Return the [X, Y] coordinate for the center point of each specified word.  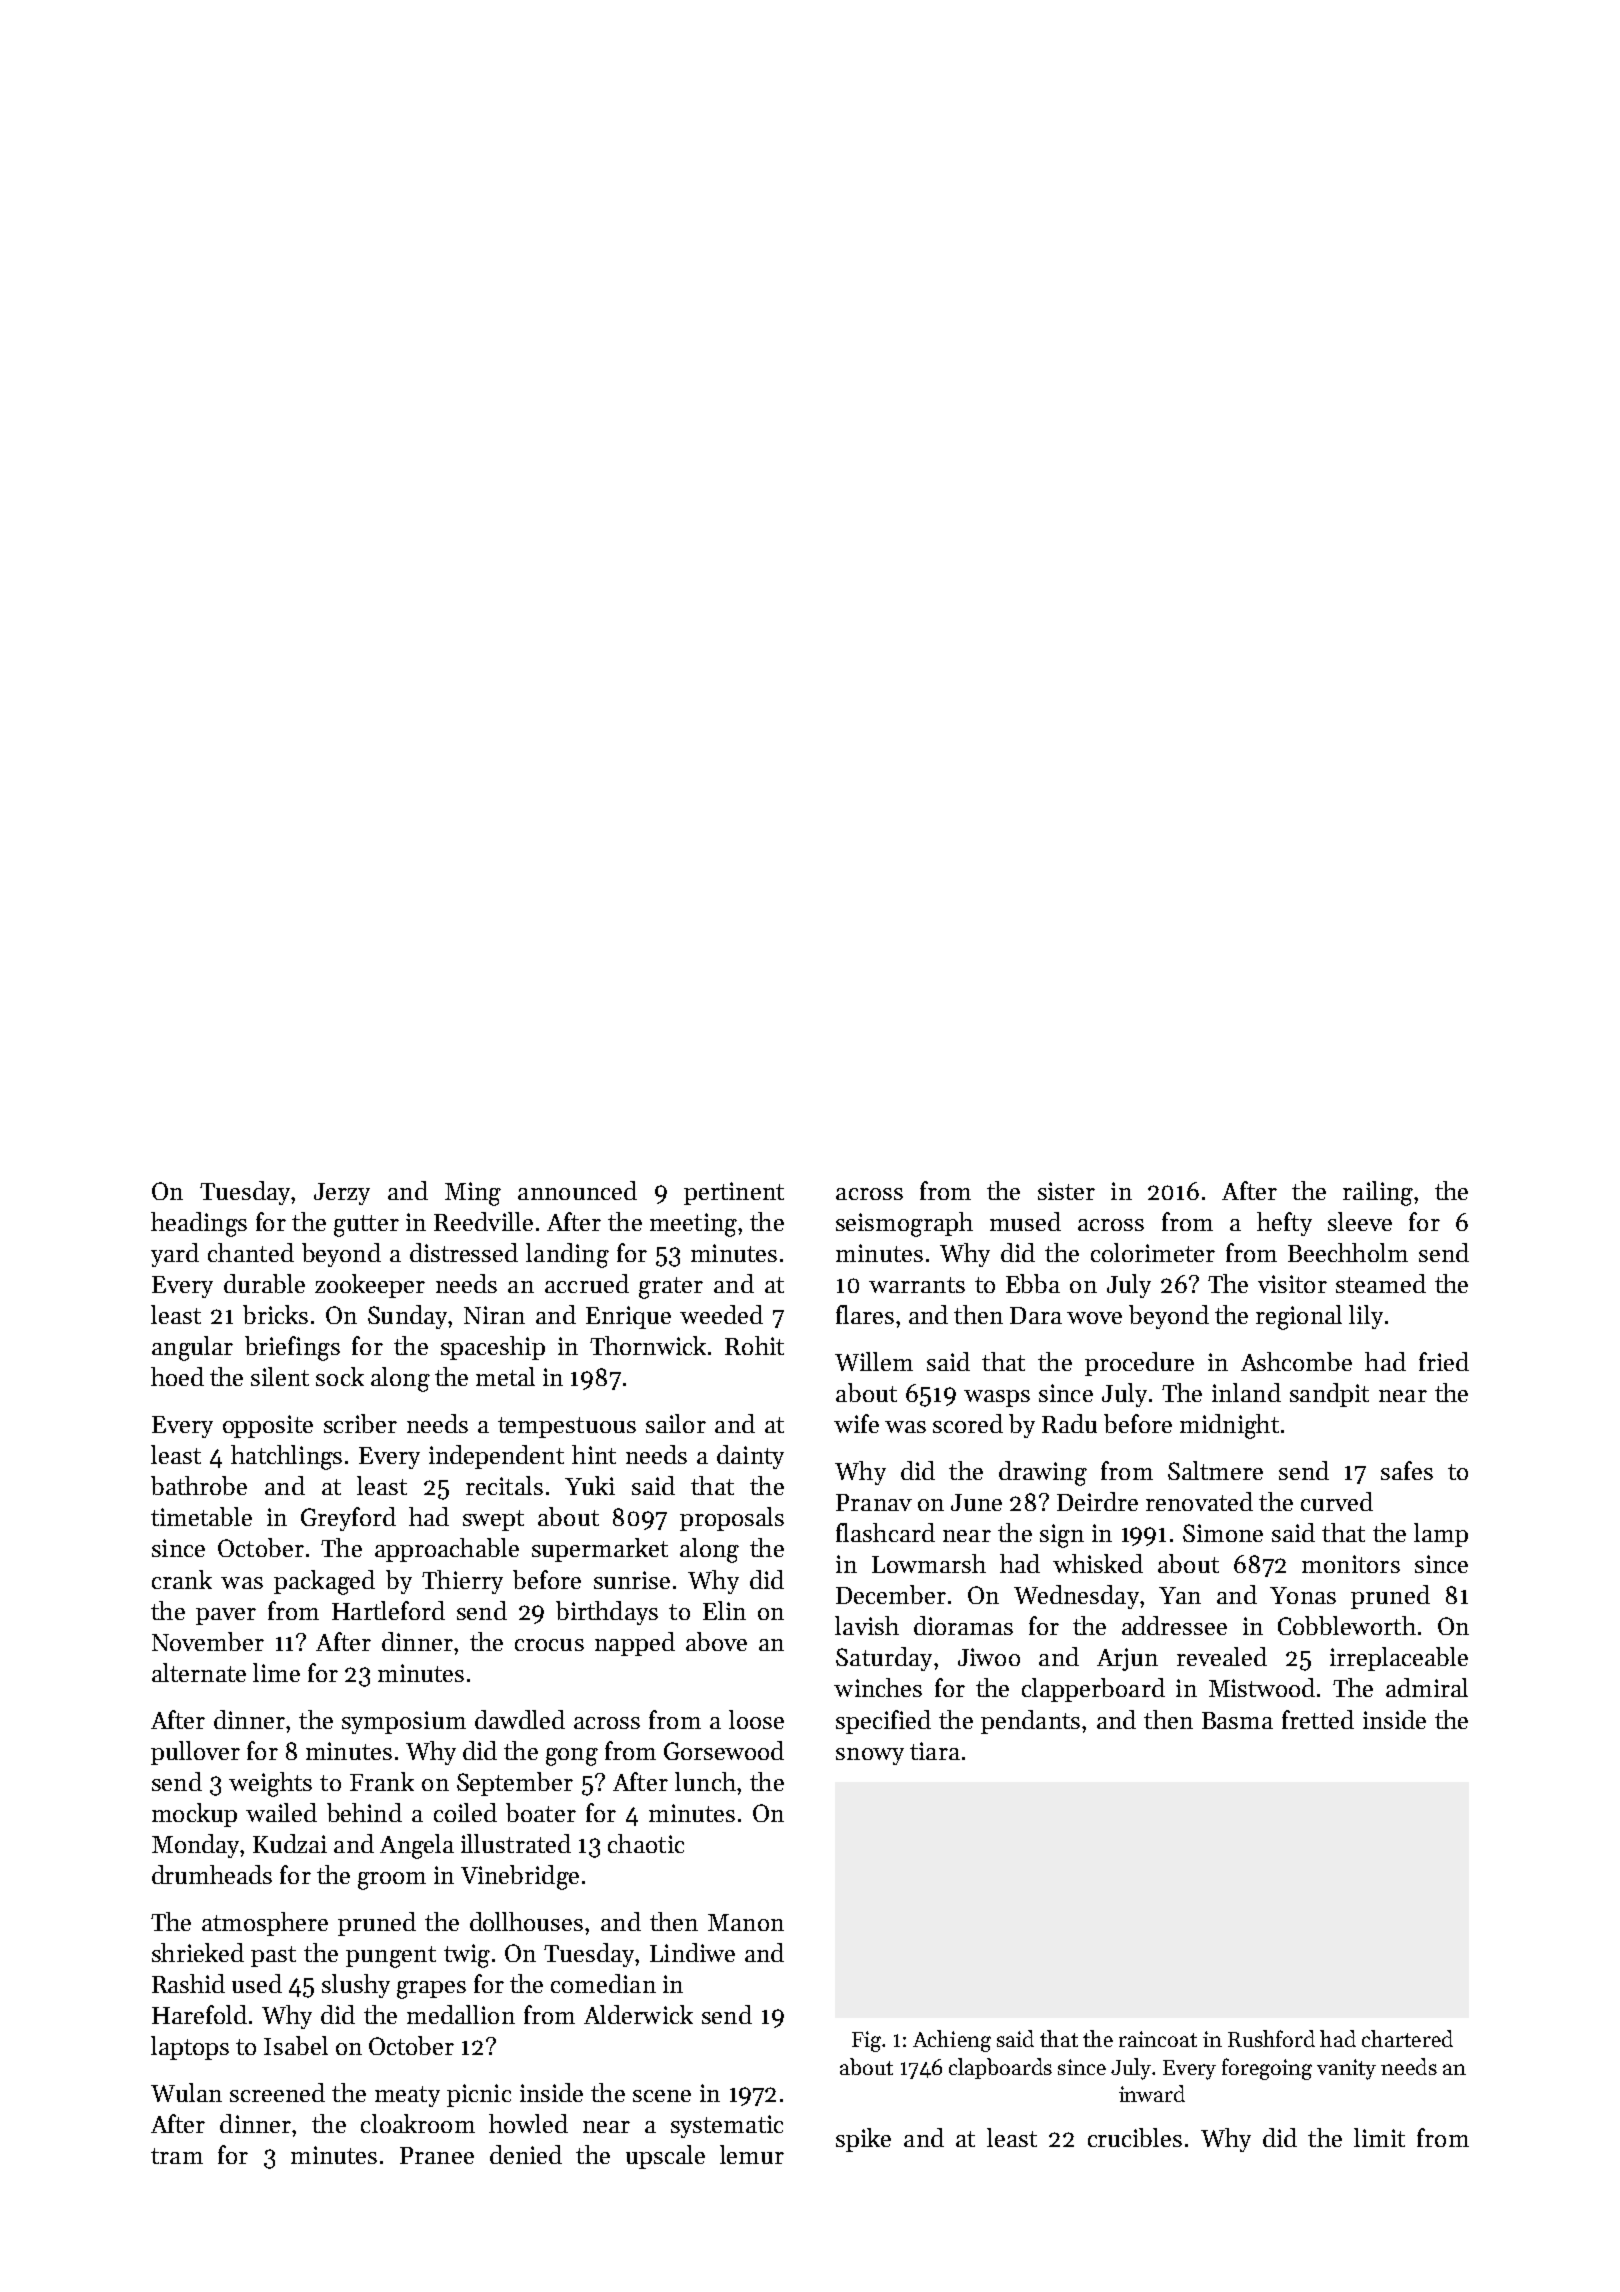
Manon [746, 1922]
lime [276, 1672]
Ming [473, 1194]
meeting [693, 1225]
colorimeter [1153, 1252]
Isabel [296, 2045]
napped [635, 1644]
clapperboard [1093, 1690]
